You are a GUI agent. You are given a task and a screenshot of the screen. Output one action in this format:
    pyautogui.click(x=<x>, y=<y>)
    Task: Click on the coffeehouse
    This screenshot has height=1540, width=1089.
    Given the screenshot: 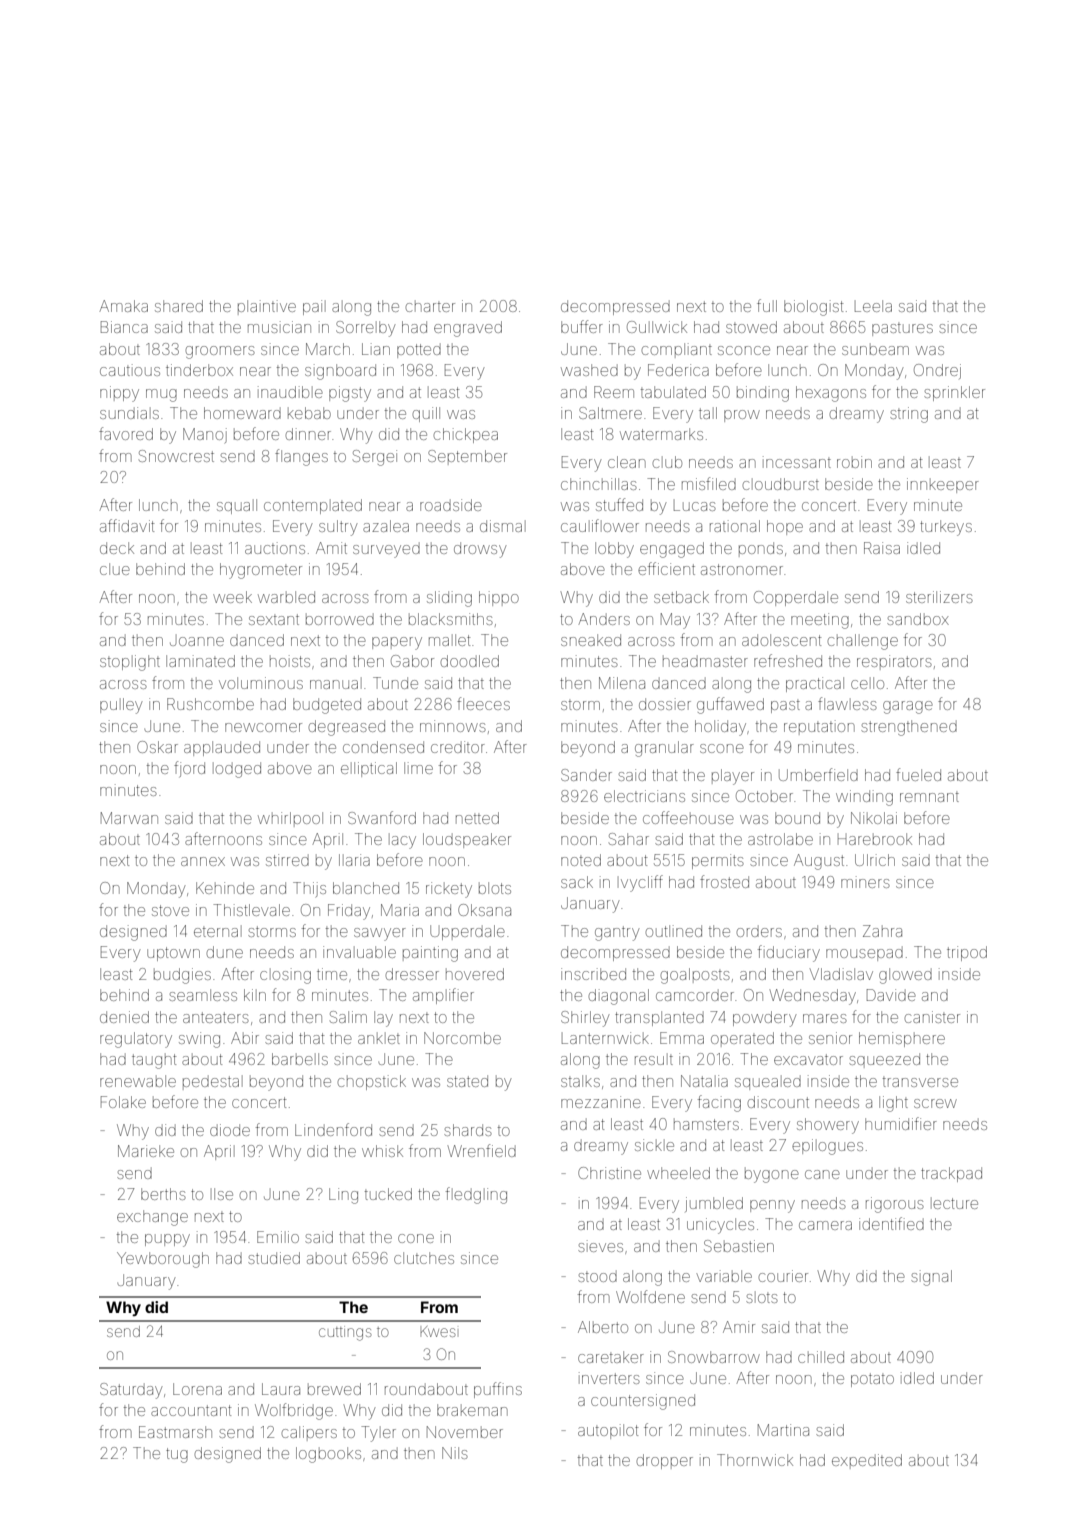 What is the action you would take?
    pyautogui.click(x=688, y=817)
